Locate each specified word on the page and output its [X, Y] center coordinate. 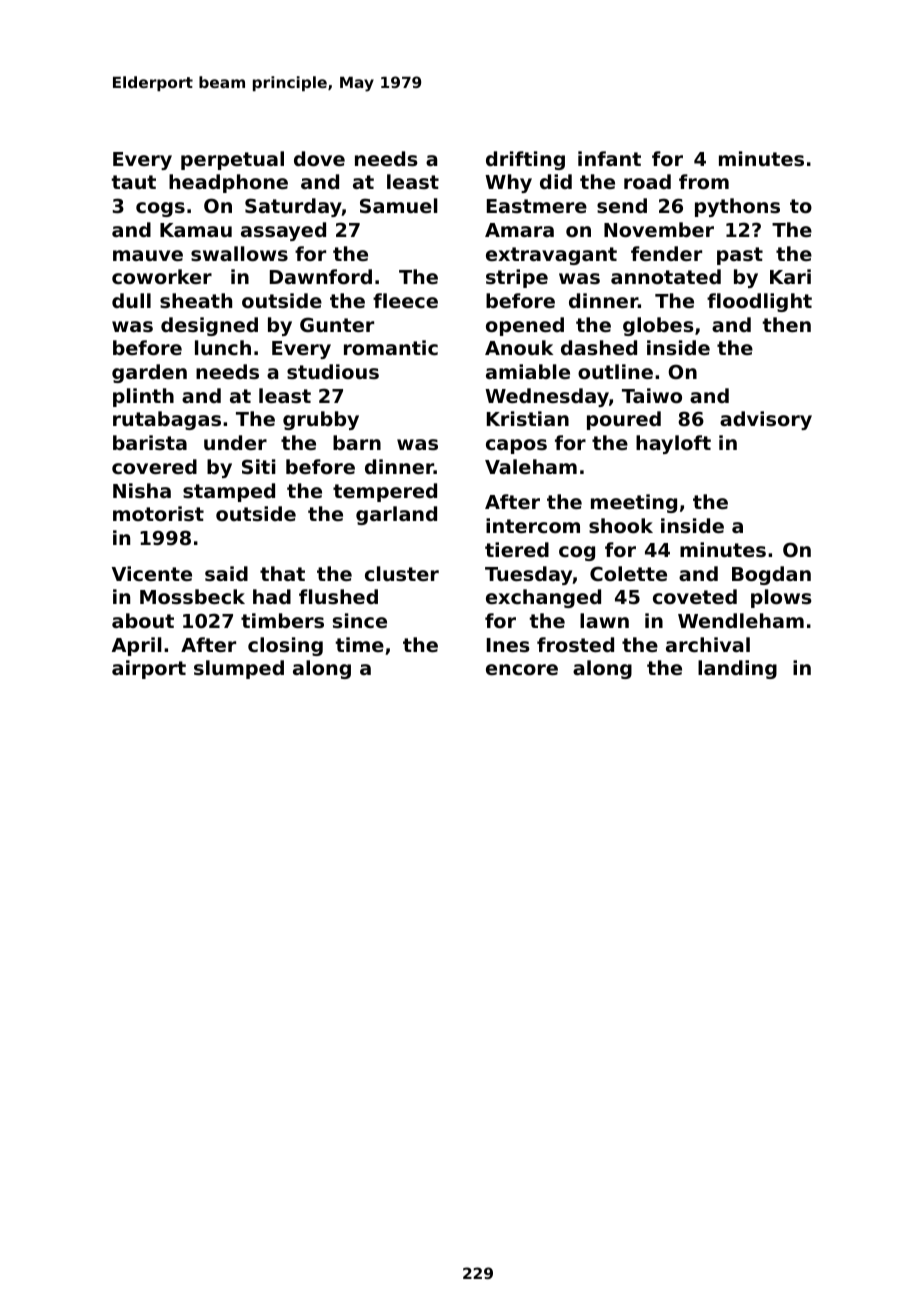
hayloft [673, 444]
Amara [519, 230]
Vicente [152, 573]
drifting [525, 160]
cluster [402, 573]
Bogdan [771, 575]
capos [516, 446]
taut [133, 182]
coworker [162, 276]
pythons [737, 207]
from [704, 181]
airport [149, 669]
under [235, 442]
